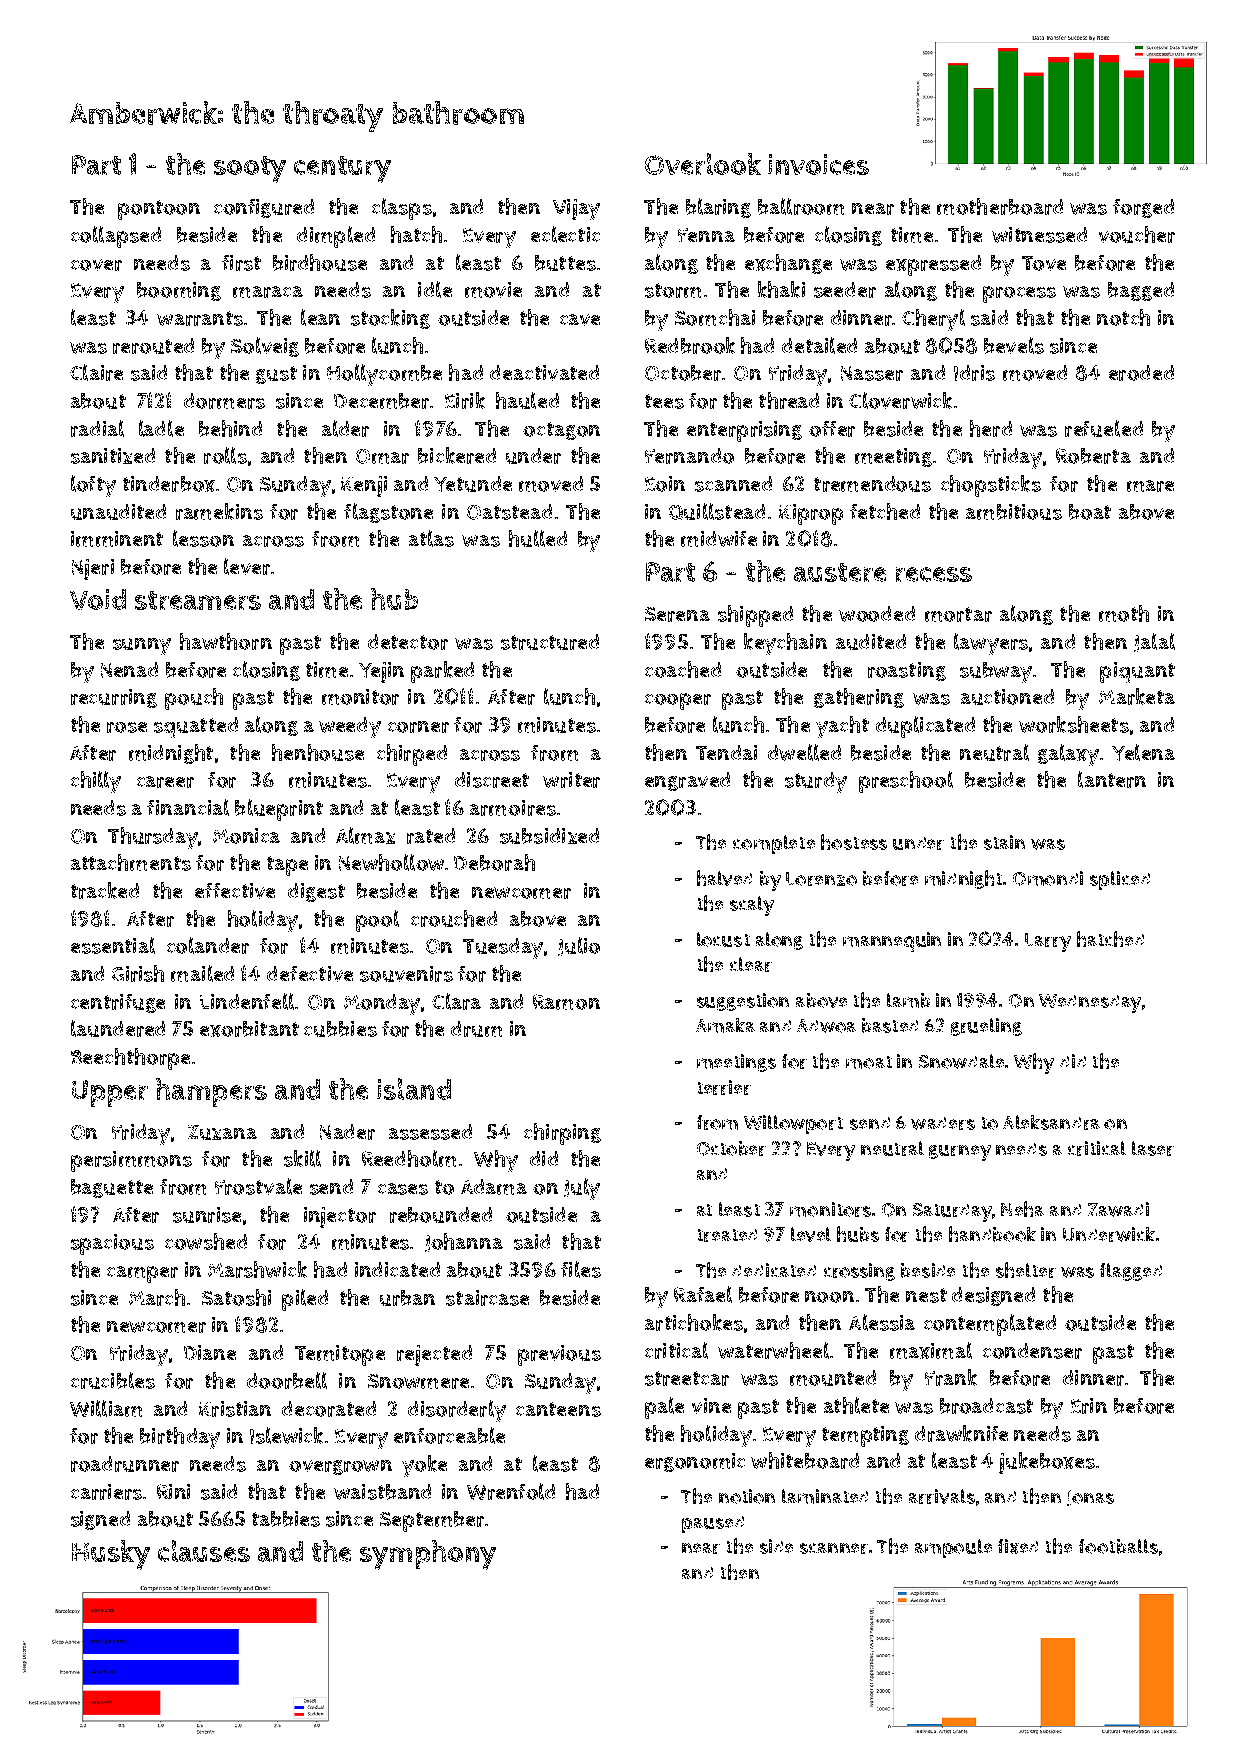 The width and height of the screenshot is (1245, 1761). I want to click on Husky, so click(111, 1555).
